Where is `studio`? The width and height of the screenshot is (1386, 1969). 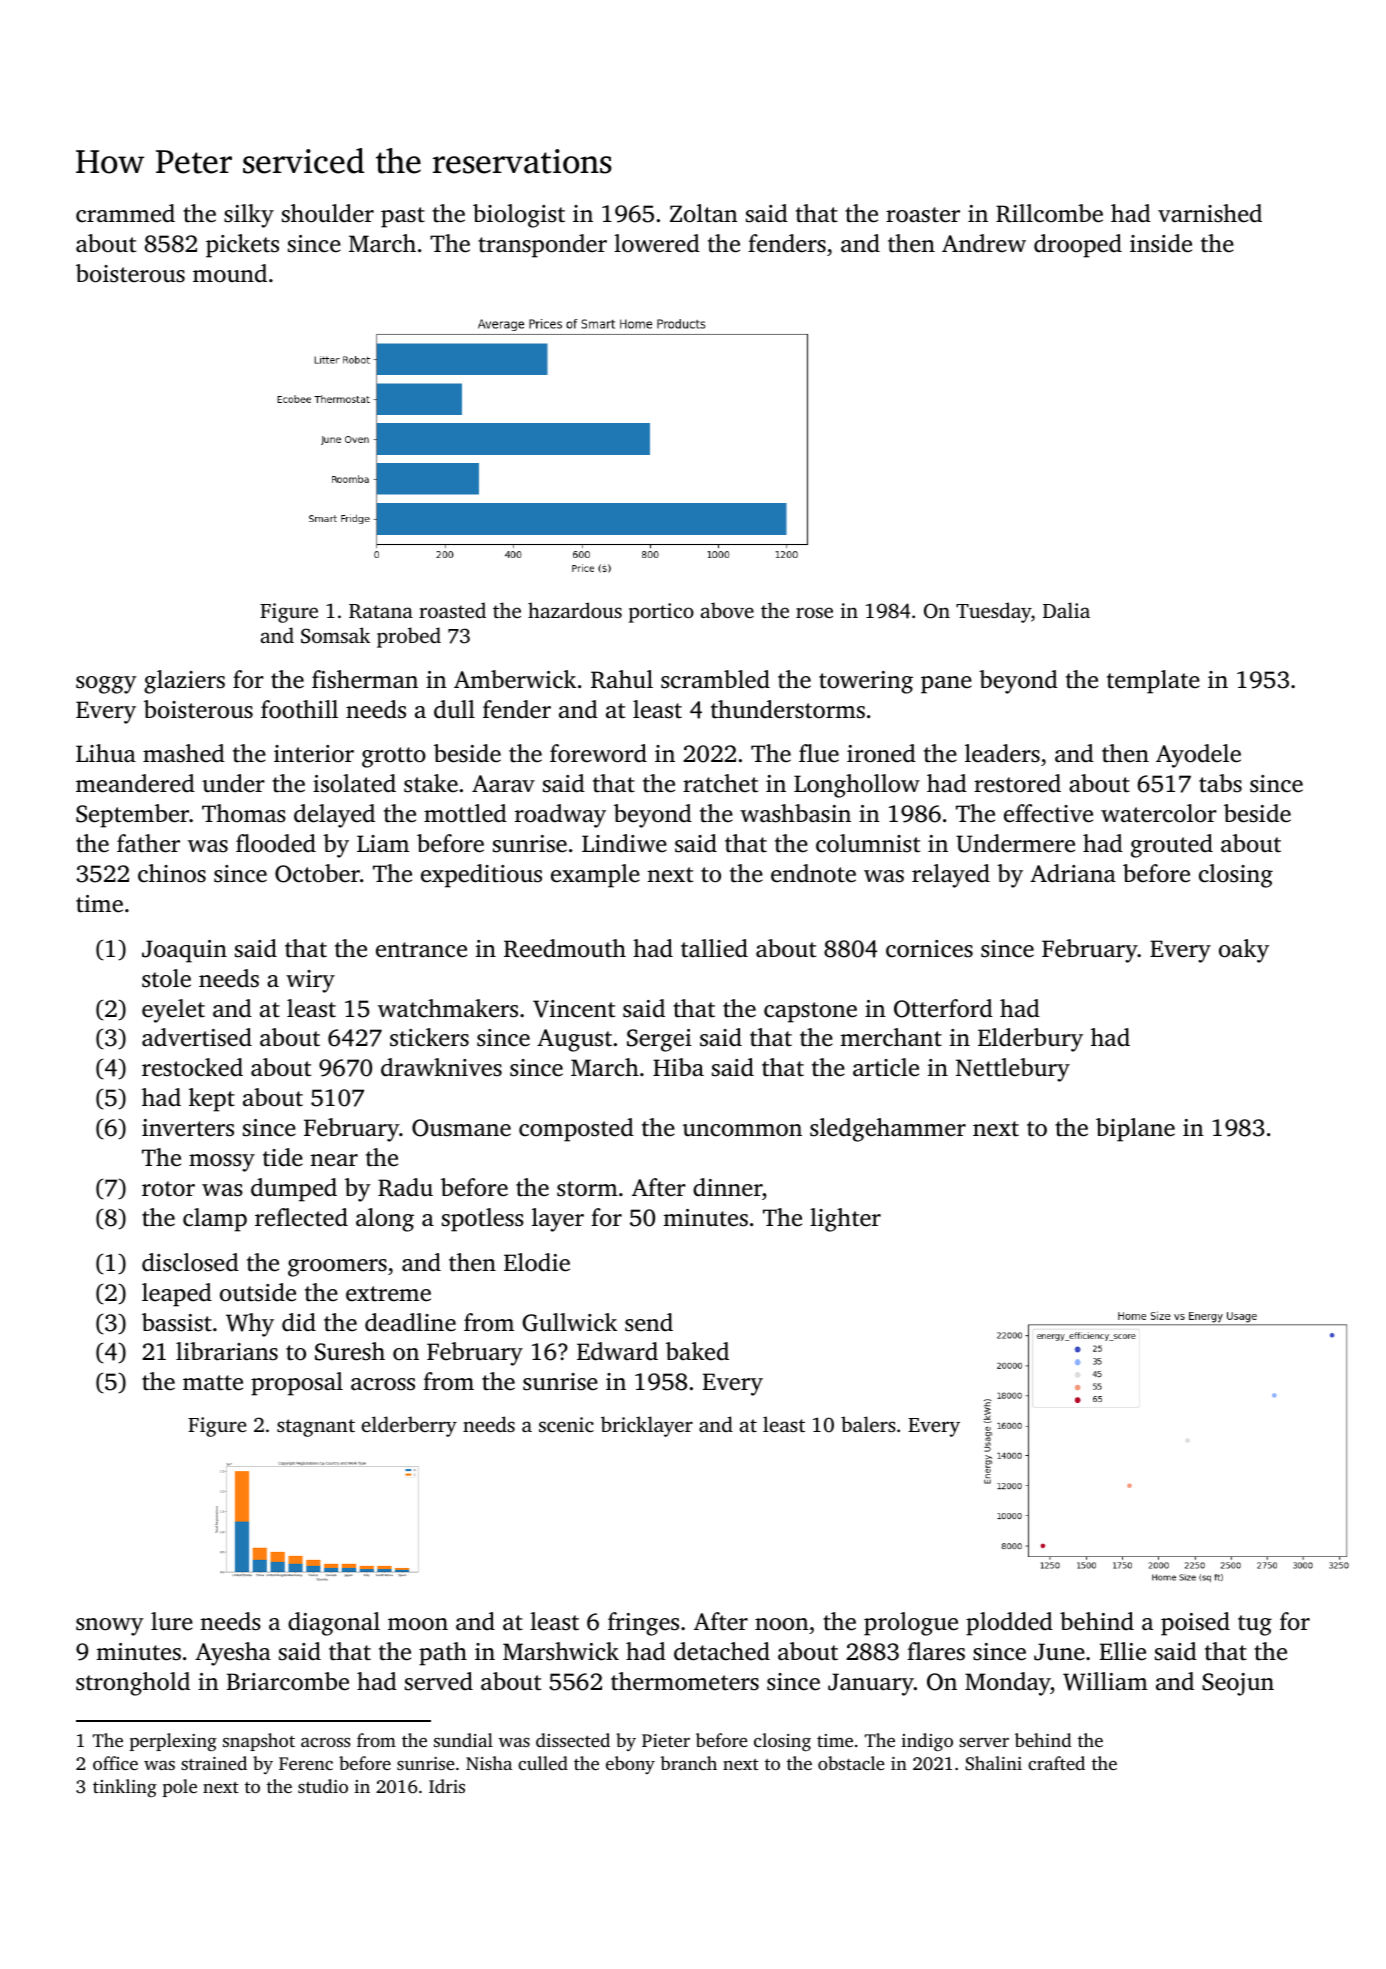 studio is located at coordinates (323, 1786).
